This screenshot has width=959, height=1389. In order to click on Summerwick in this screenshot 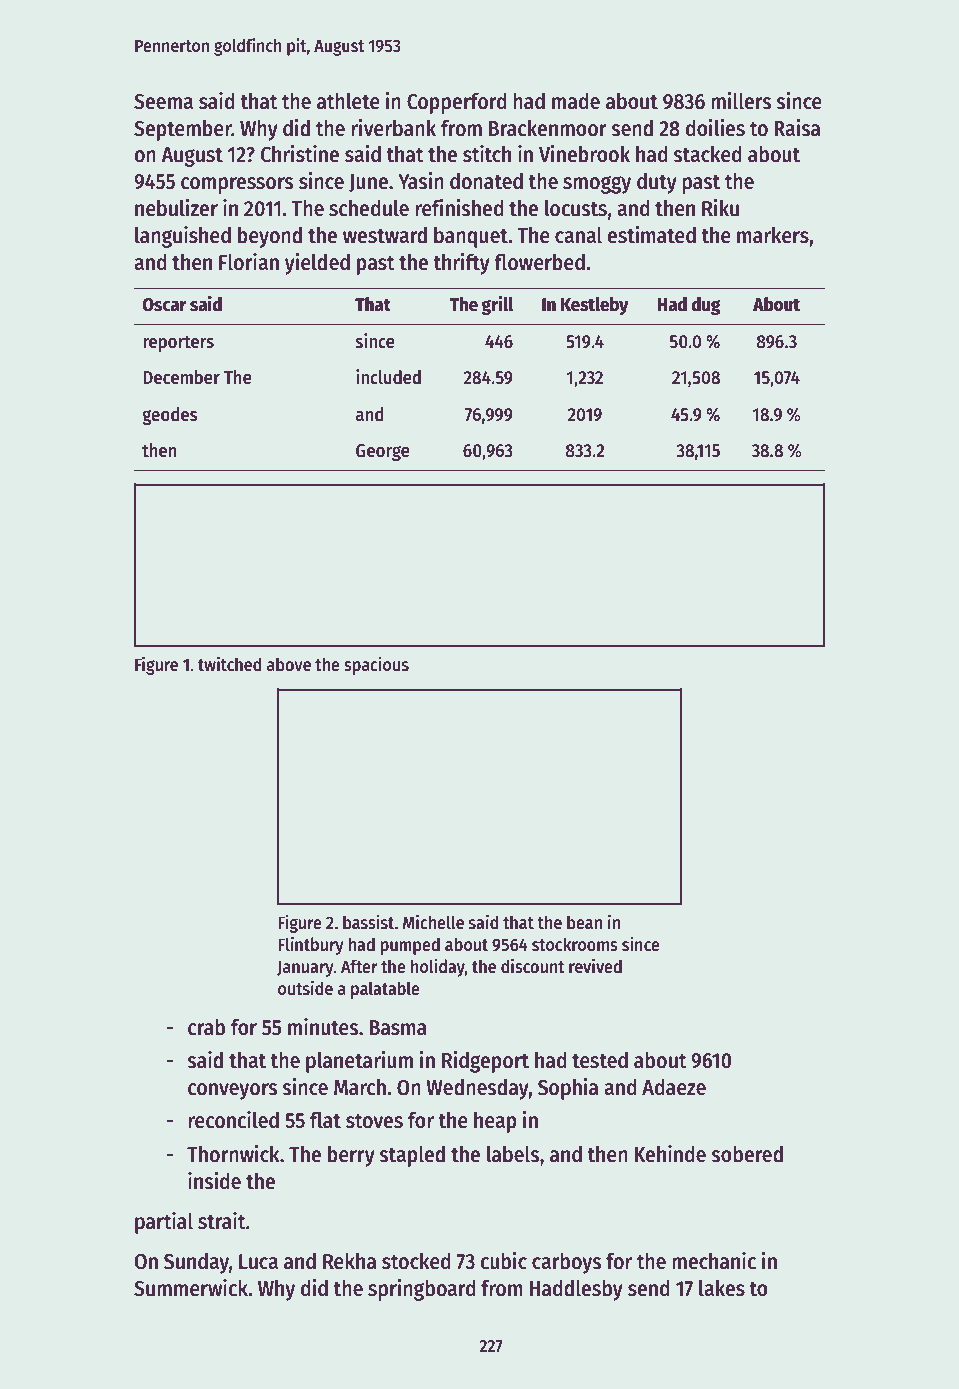, I will do `click(191, 1288)`.
